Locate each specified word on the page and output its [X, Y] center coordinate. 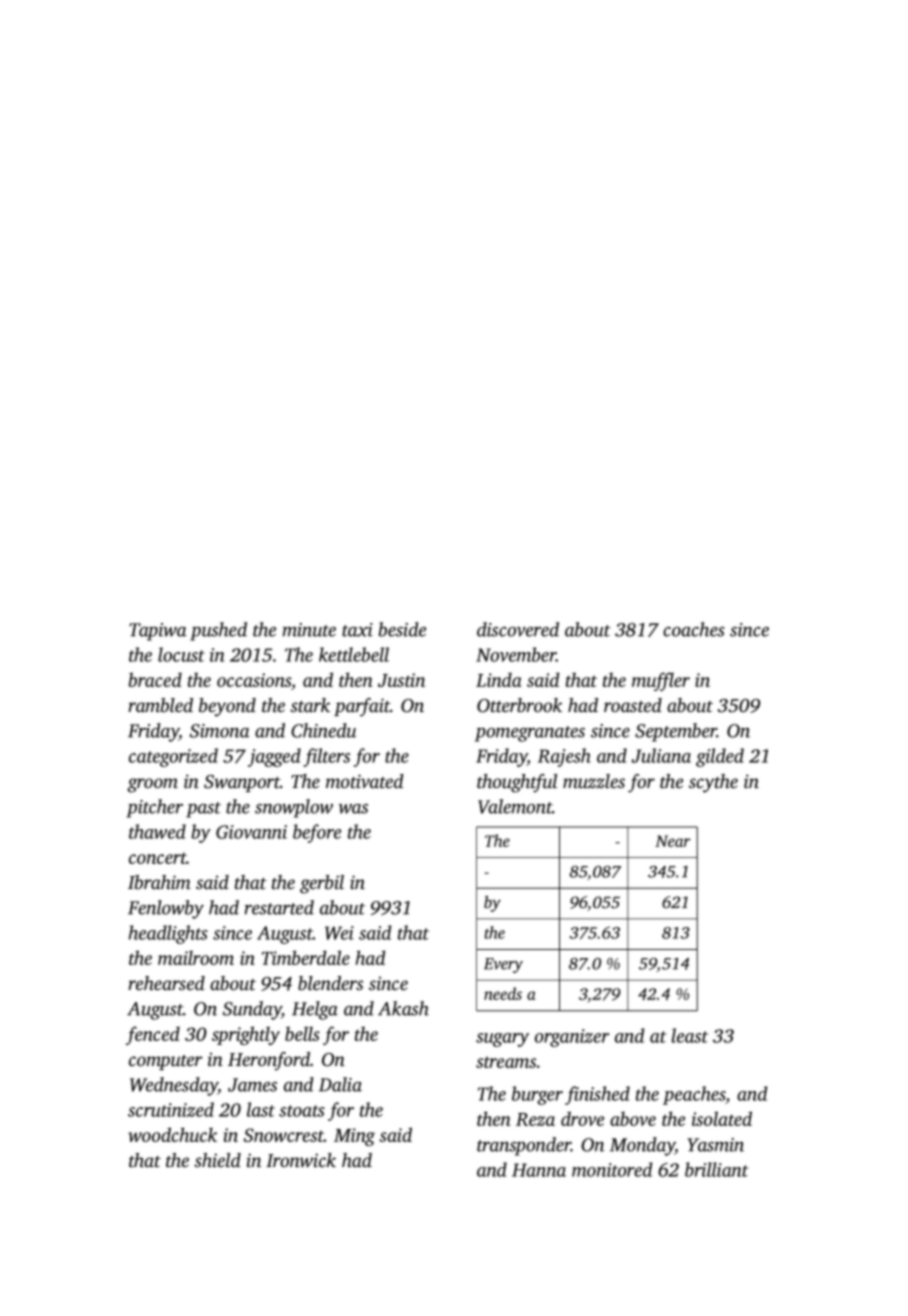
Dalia [340, 1084]
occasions [254, 680]
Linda [498, 679]
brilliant [716, 1169]
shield [217, 1160]
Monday [642, 1146]
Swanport [242, 783]
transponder [524, 1146]
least [690, 1035]
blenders [330, 983]
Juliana [661, 755]
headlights [168, 934]
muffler [661, 681]
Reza [535, 1119]
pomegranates [530, 734]
